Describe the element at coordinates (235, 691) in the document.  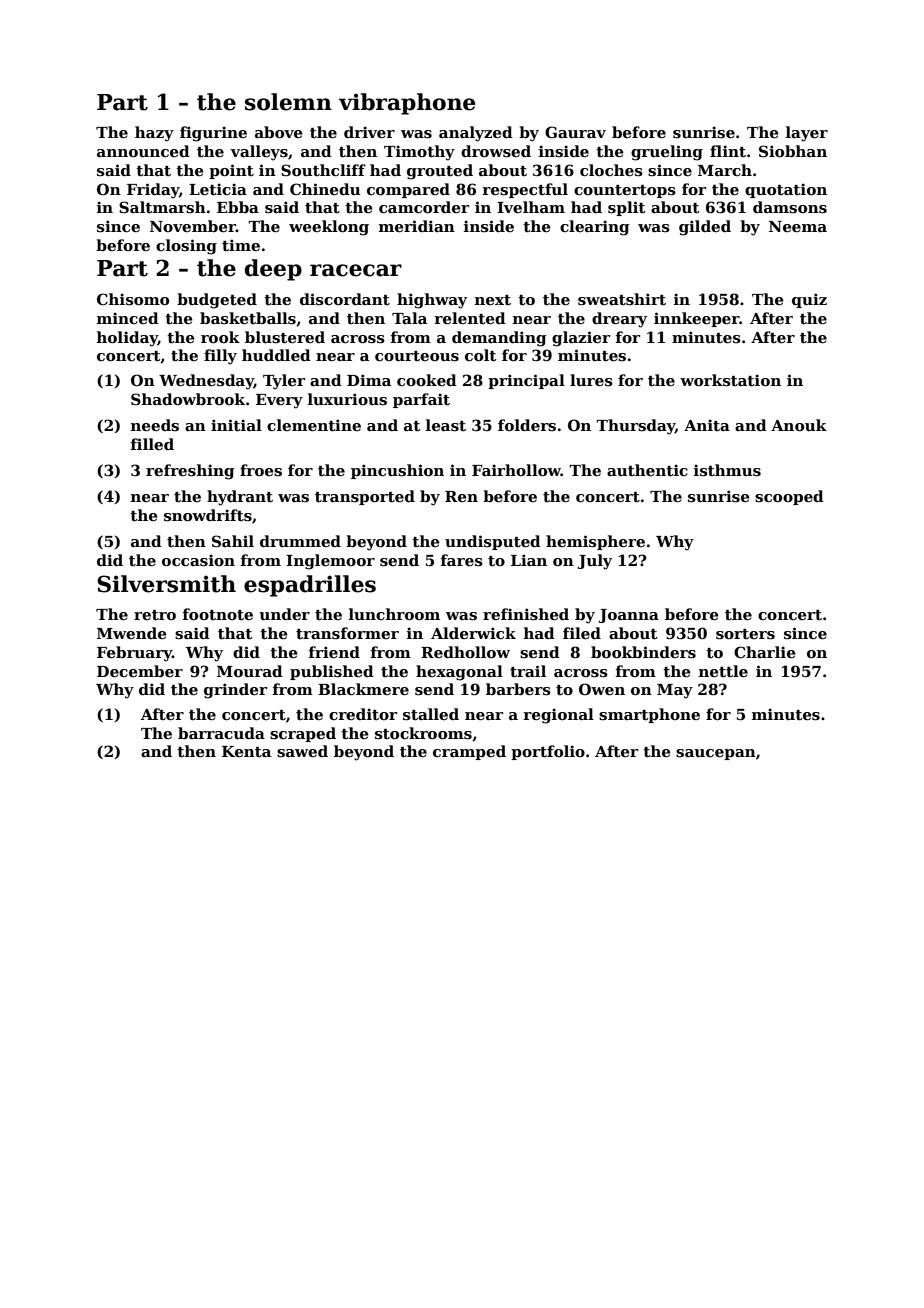
I see `grinder` at that location.
